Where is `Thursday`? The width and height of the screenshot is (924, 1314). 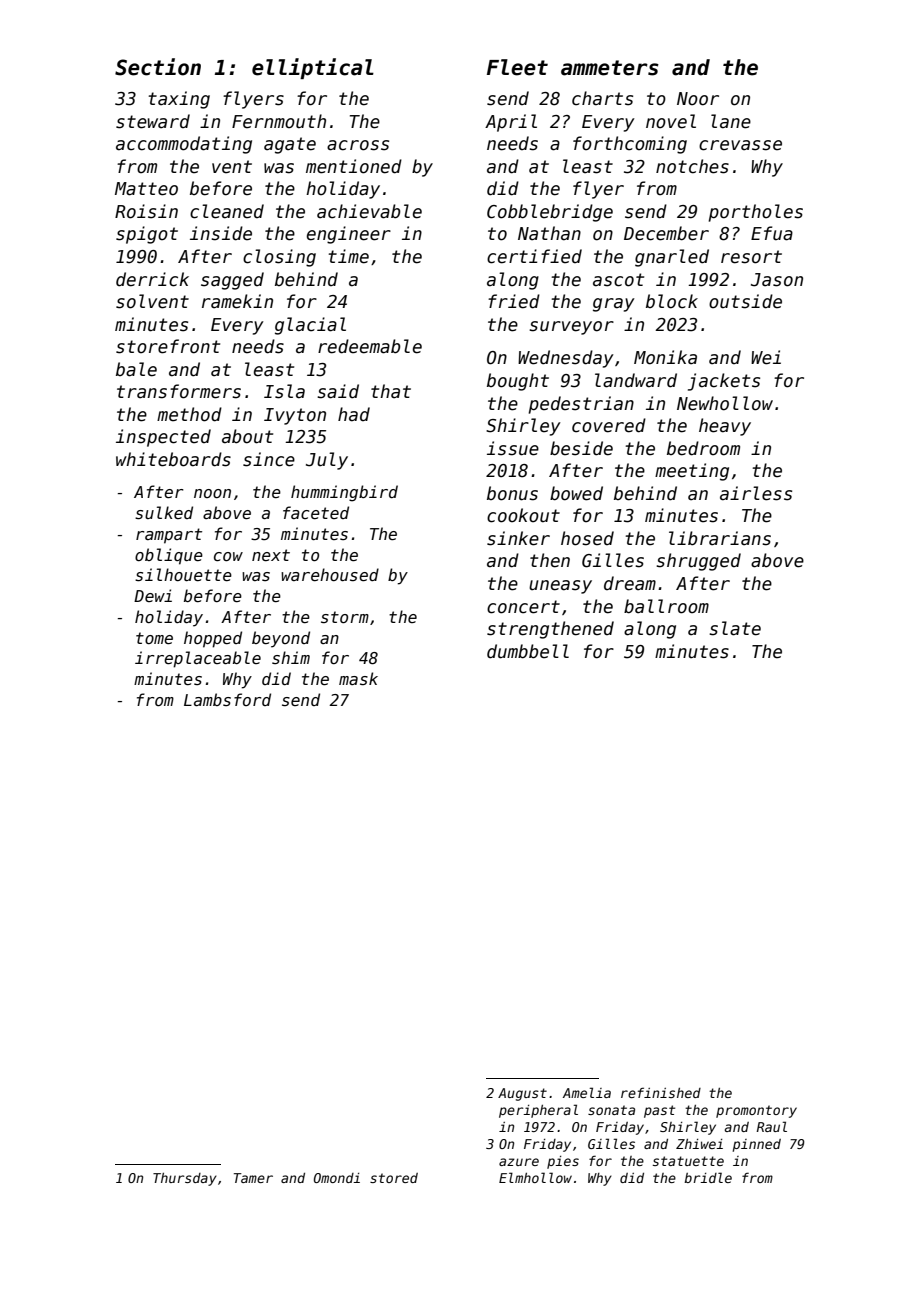 Thursday is located at coordinates (185, 1179).
